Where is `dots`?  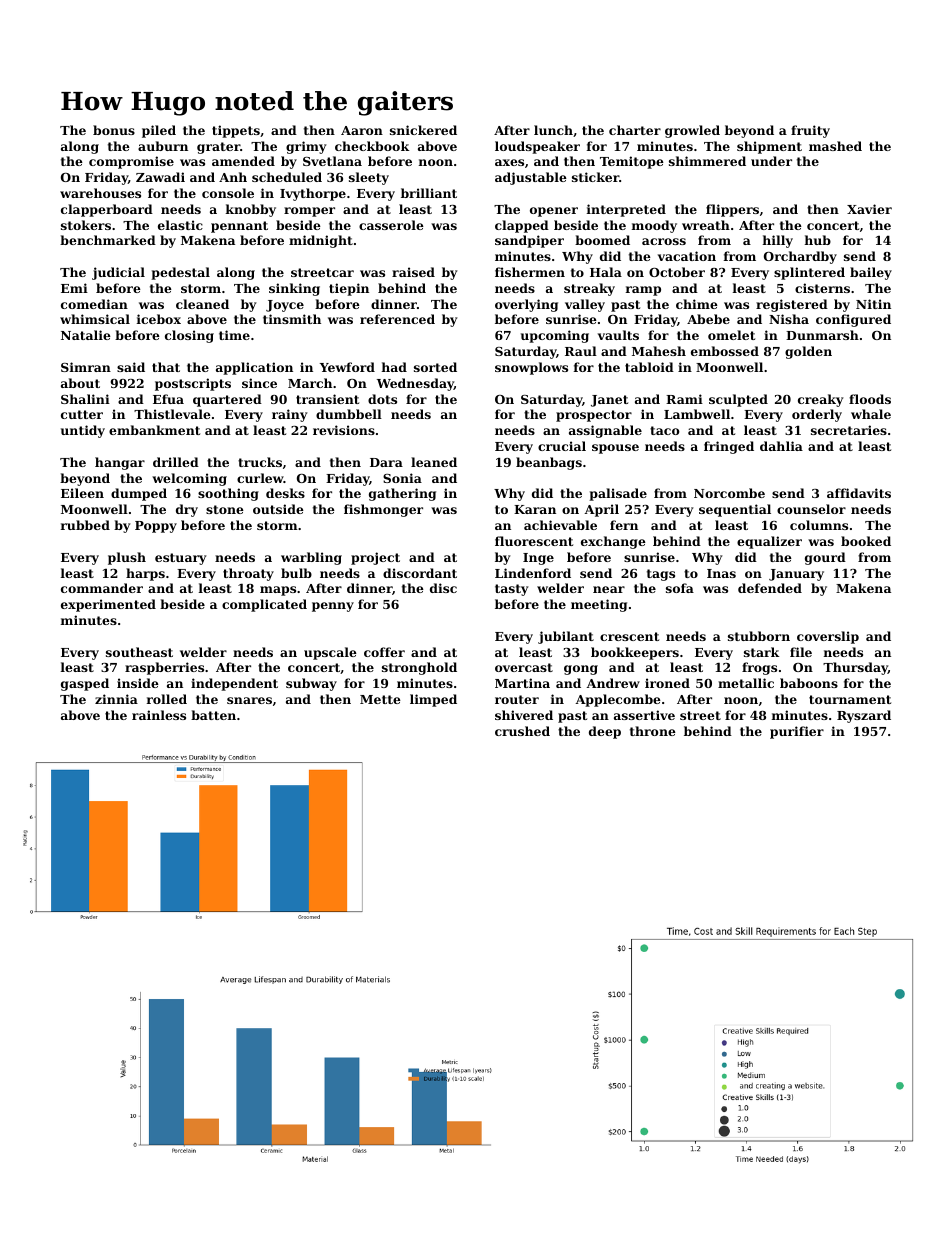 dots is located at coordinates (382, 399).
